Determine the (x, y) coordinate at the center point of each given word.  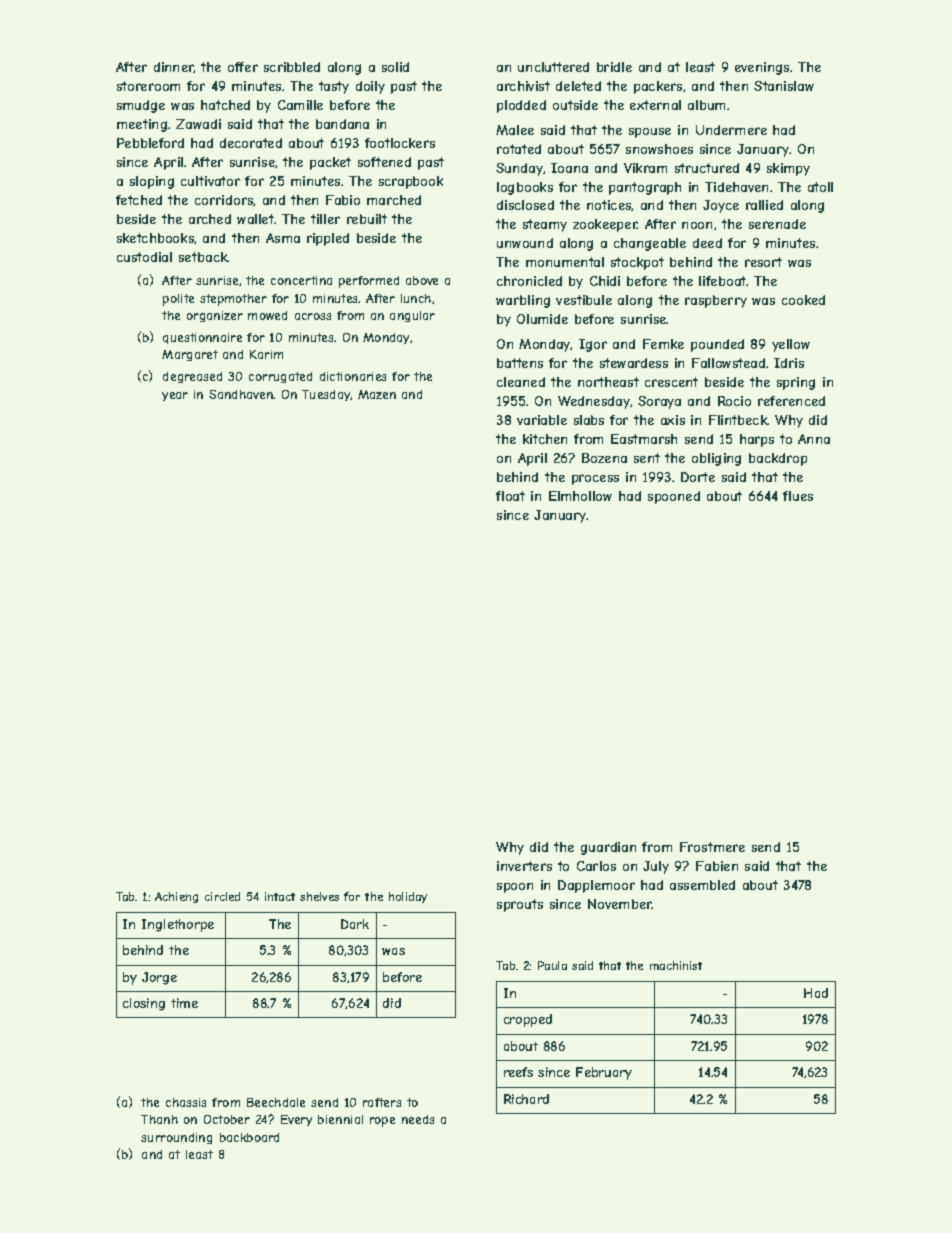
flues (798, 496)
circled (222, 896)
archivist (523, 86)
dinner (174, 67)
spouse (650, 133)
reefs (518, 1072)
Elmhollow (580, 496)
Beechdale (276, 1102)
